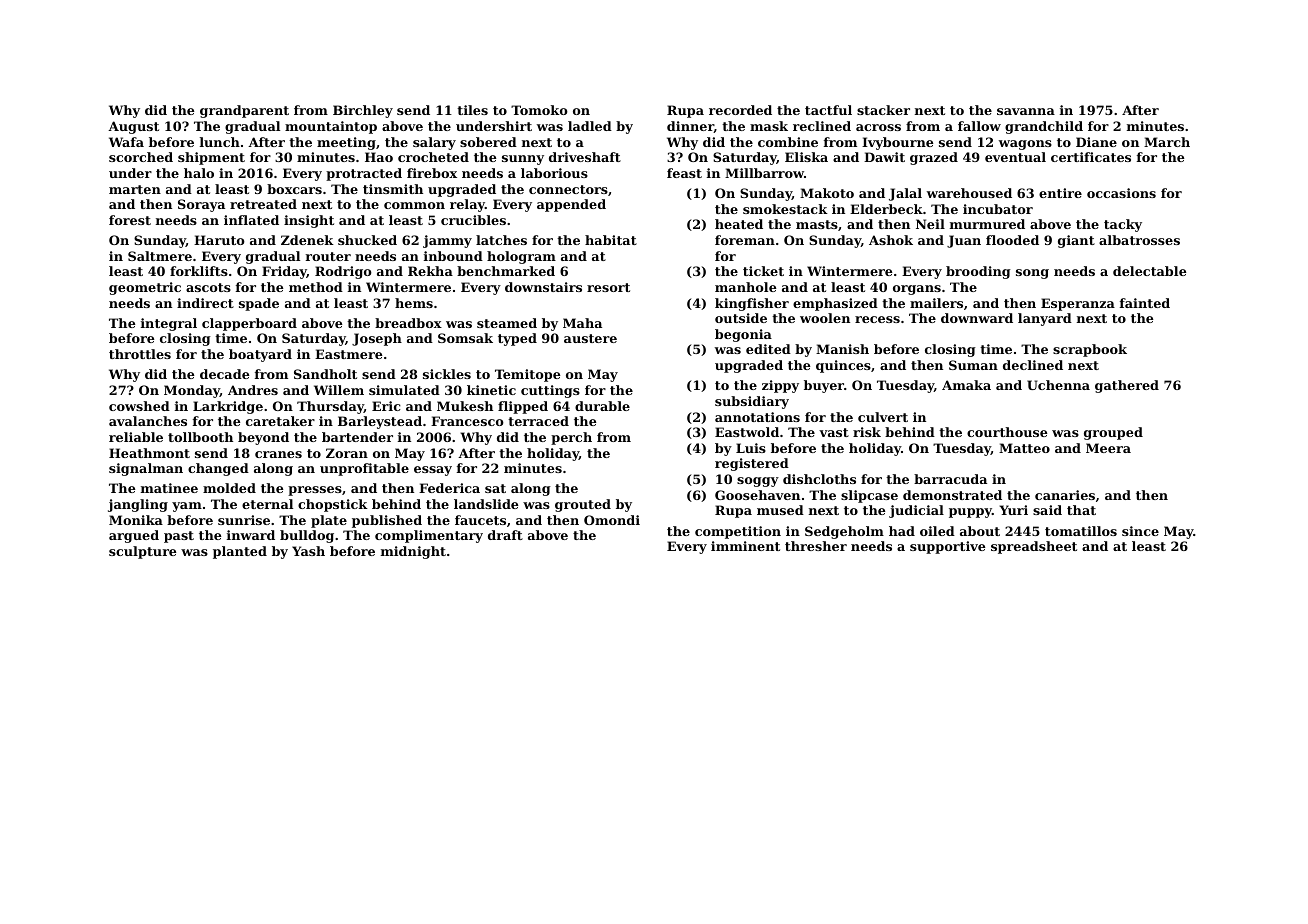 This screenshot has width=1308, height=924. I want to click on edited, so click(768, 349).
